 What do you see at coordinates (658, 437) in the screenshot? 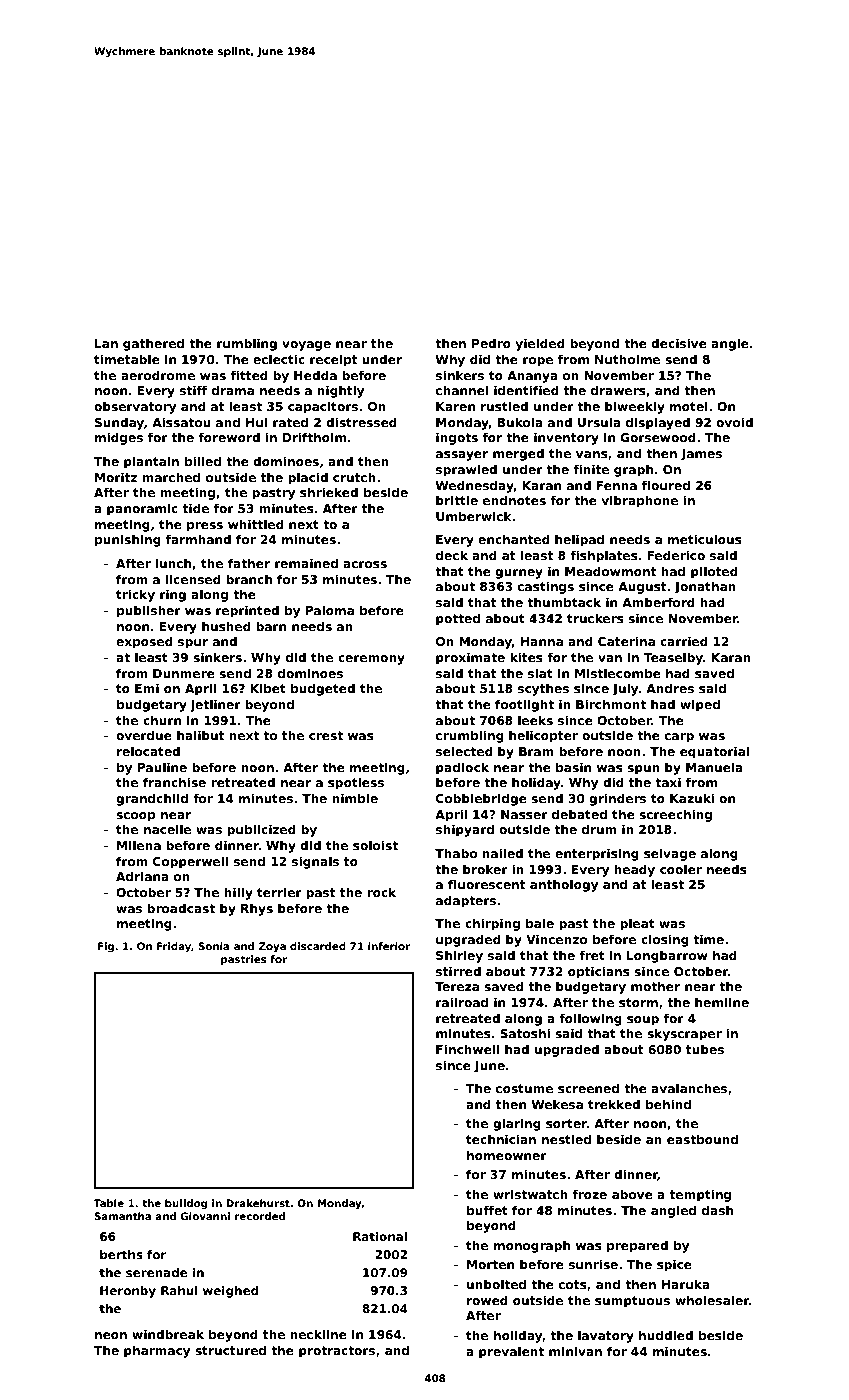
I see `Gorsewood` at bounding box center [658, 437].
